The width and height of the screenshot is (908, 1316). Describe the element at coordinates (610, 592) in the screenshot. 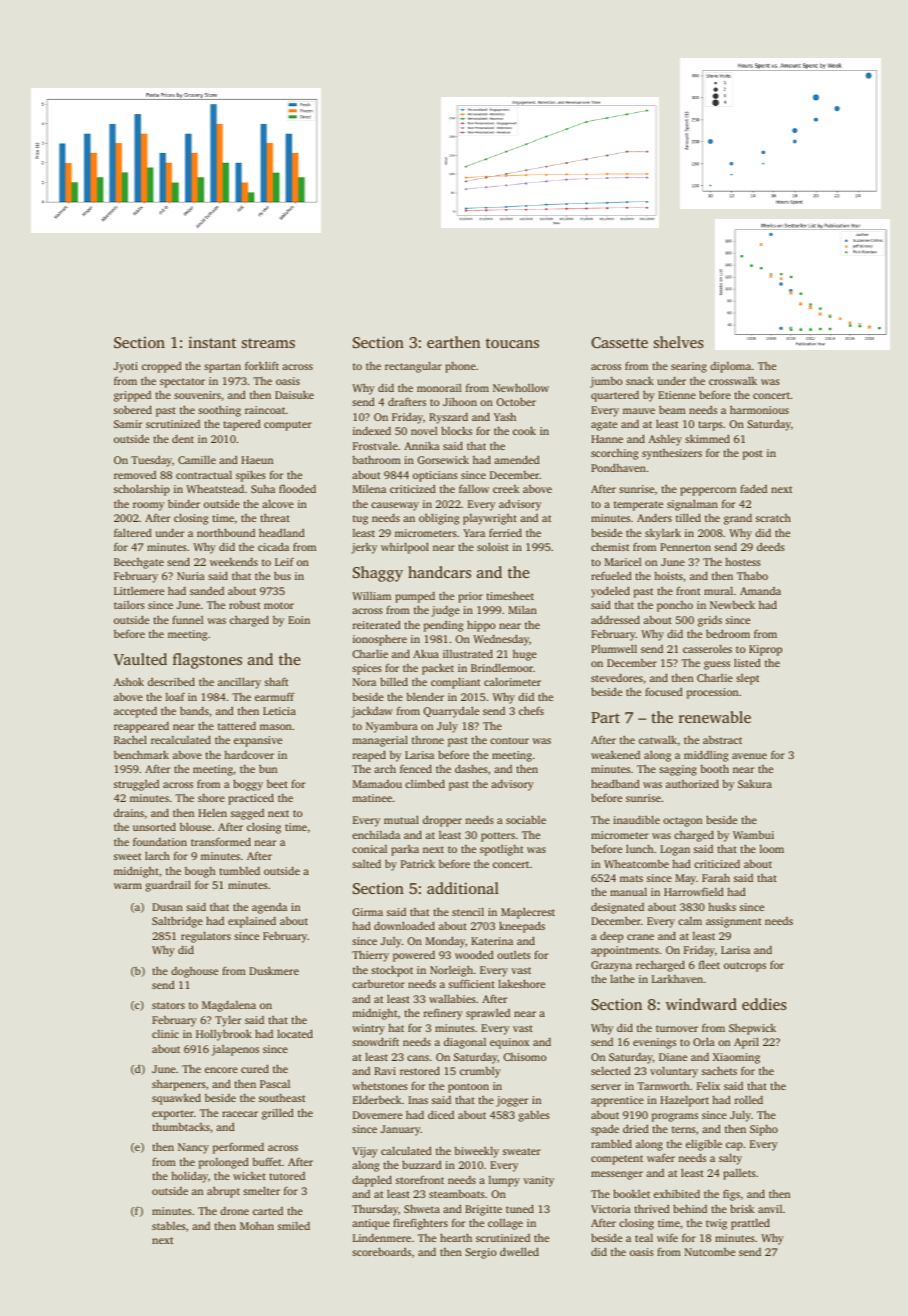

I see `yodeled` at that location.
